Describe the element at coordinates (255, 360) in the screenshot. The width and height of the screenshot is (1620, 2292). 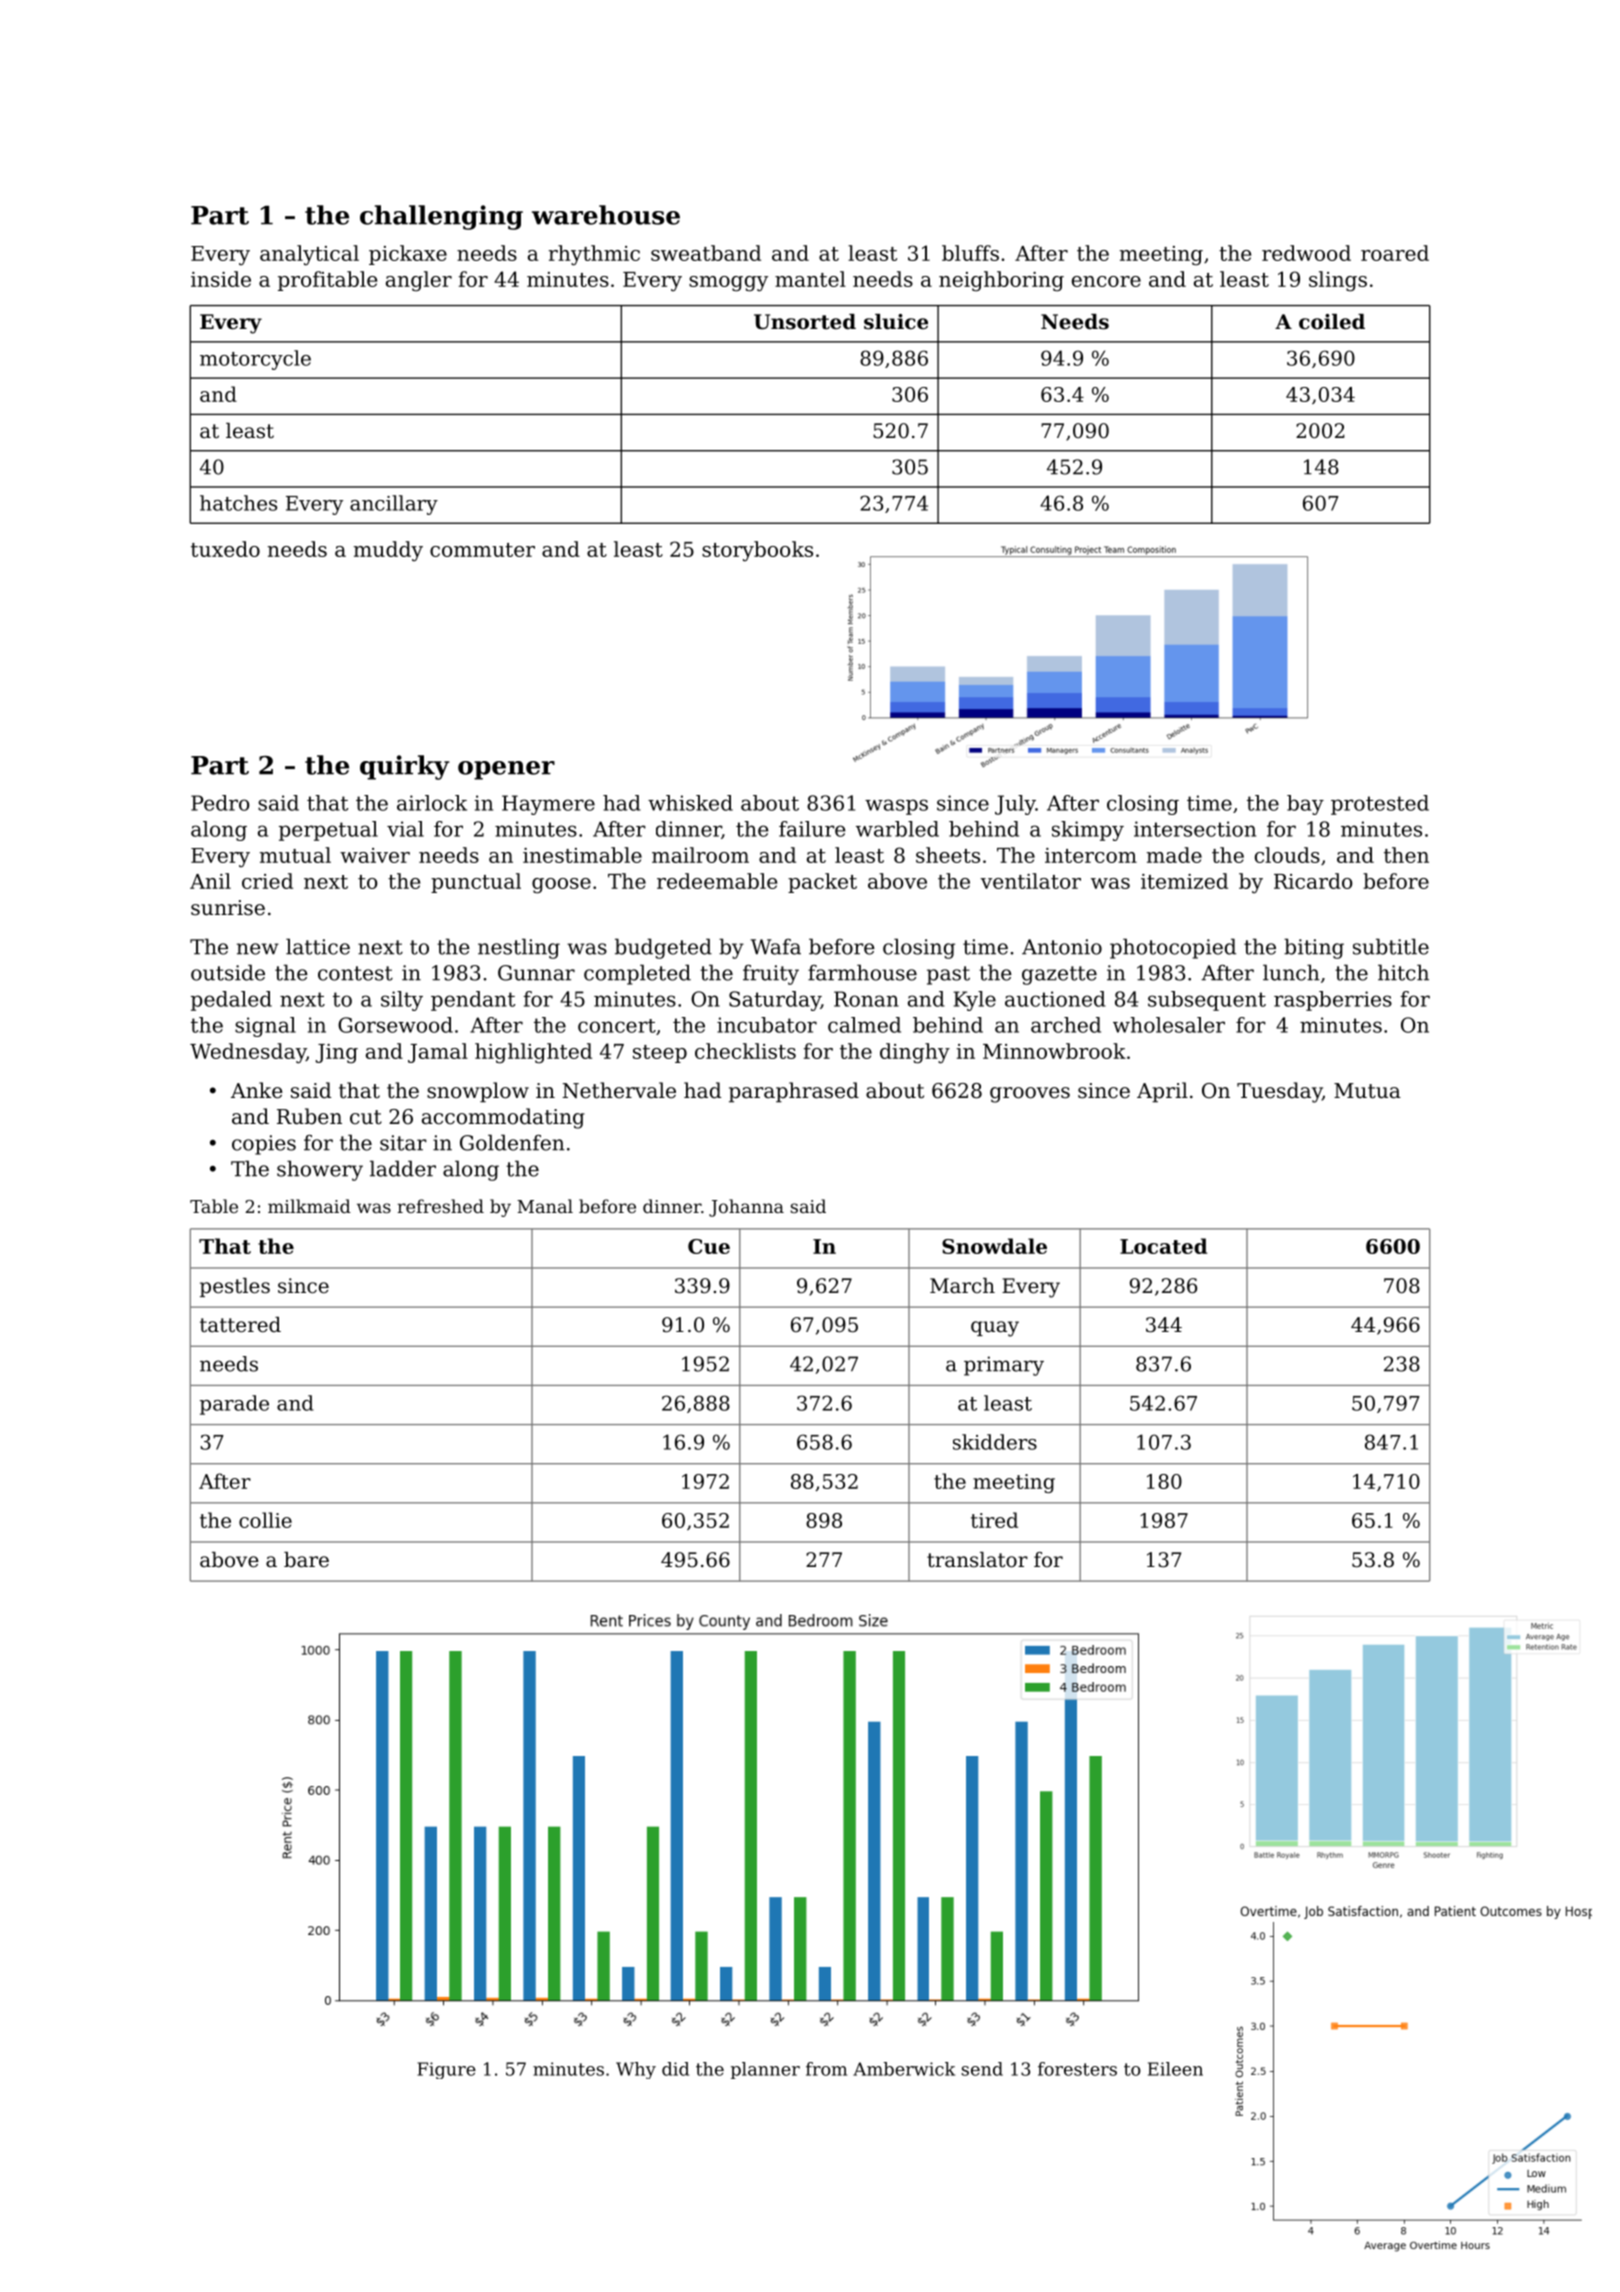
I see `motorcycle` at that location.
